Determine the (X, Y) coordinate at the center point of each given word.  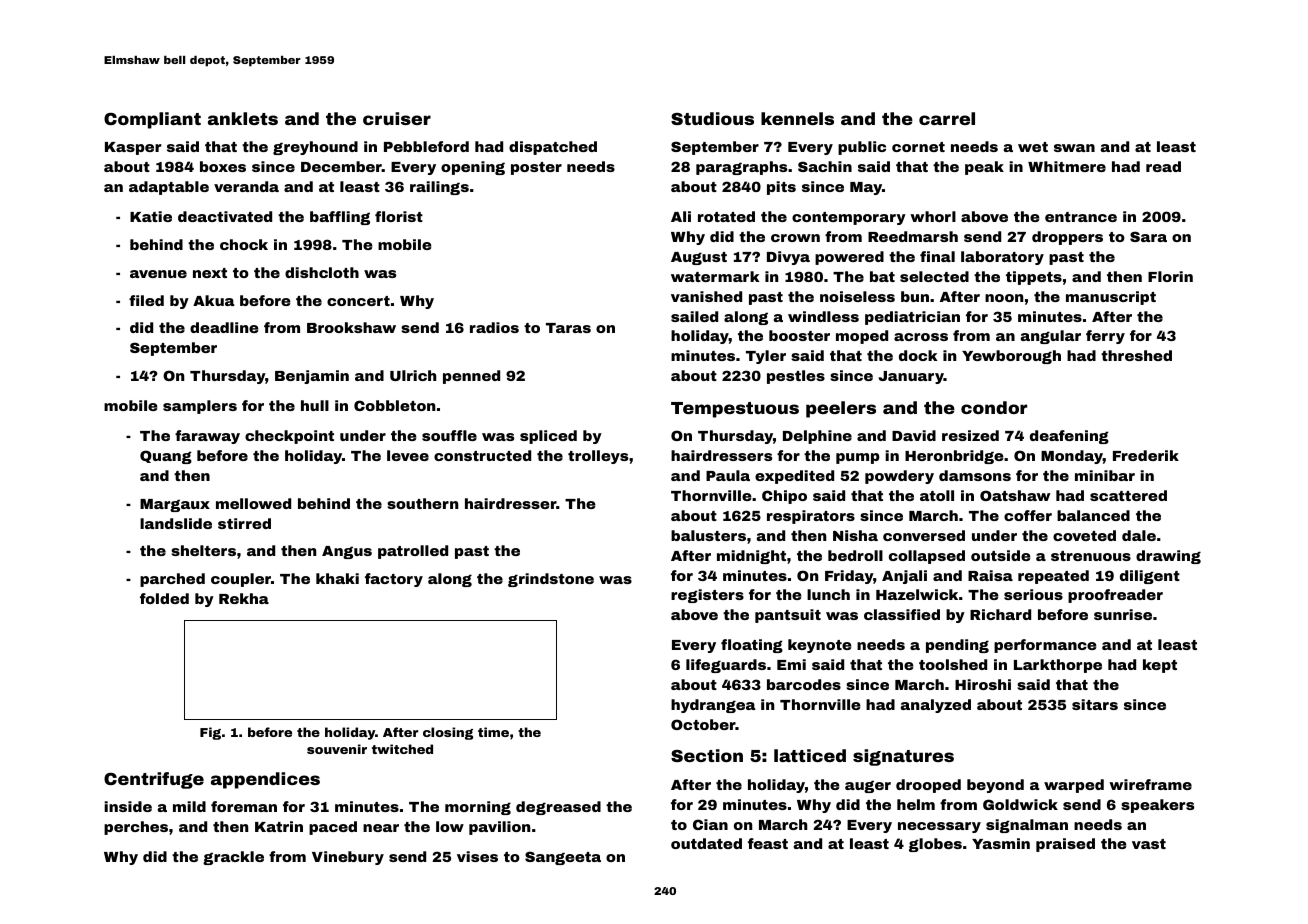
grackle (233, 858)
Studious (712, 118)
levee (408, 455)
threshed (1136, 355)
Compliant (152, 120)
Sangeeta (563, 858)
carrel (947, 118)
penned (471, 377)
